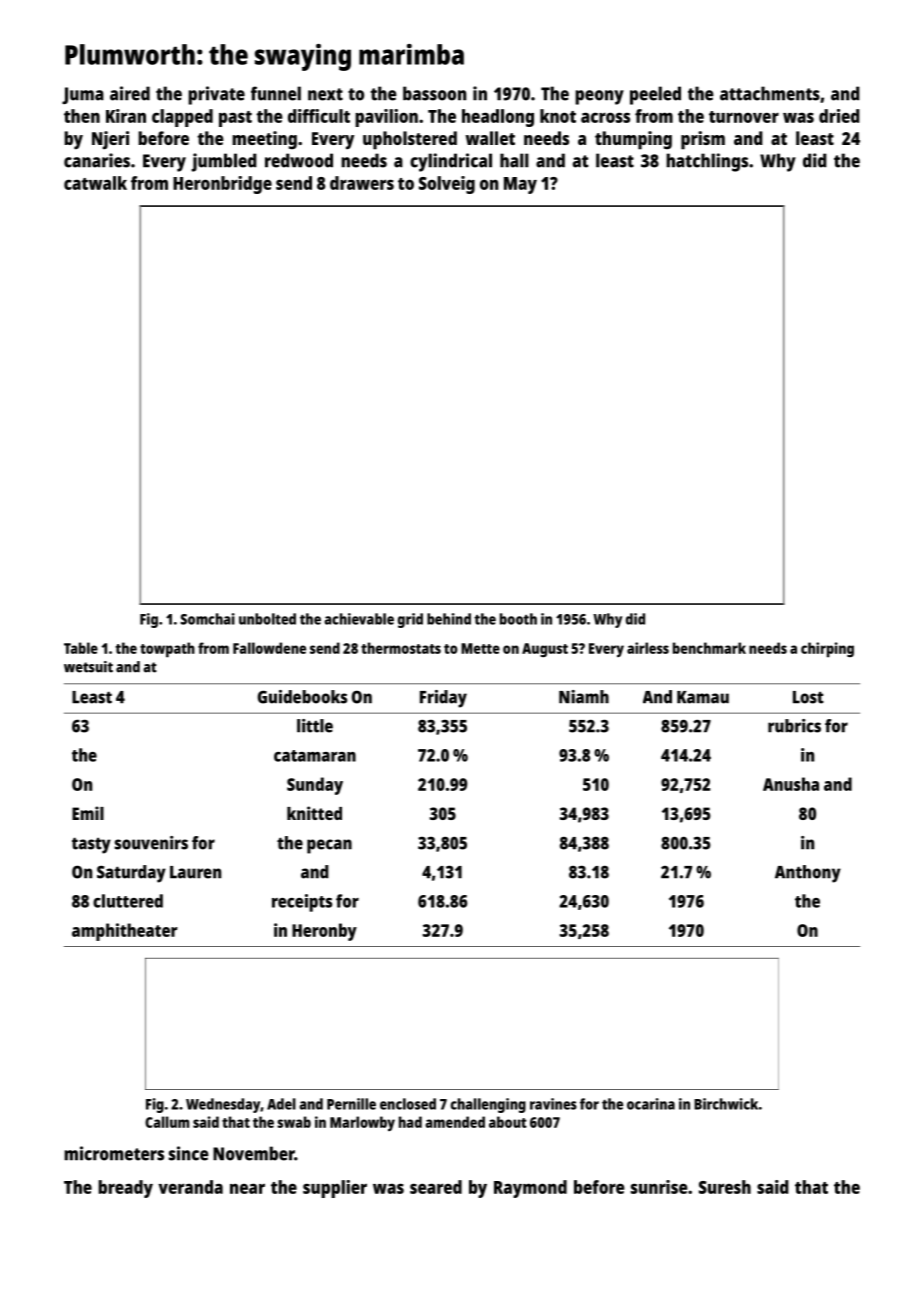 Image resolution: width=924 pixels, height=1308 pixels. Describe the element at coordinates (791, 784) in the screenshot. I see `Anusha` at that location.
